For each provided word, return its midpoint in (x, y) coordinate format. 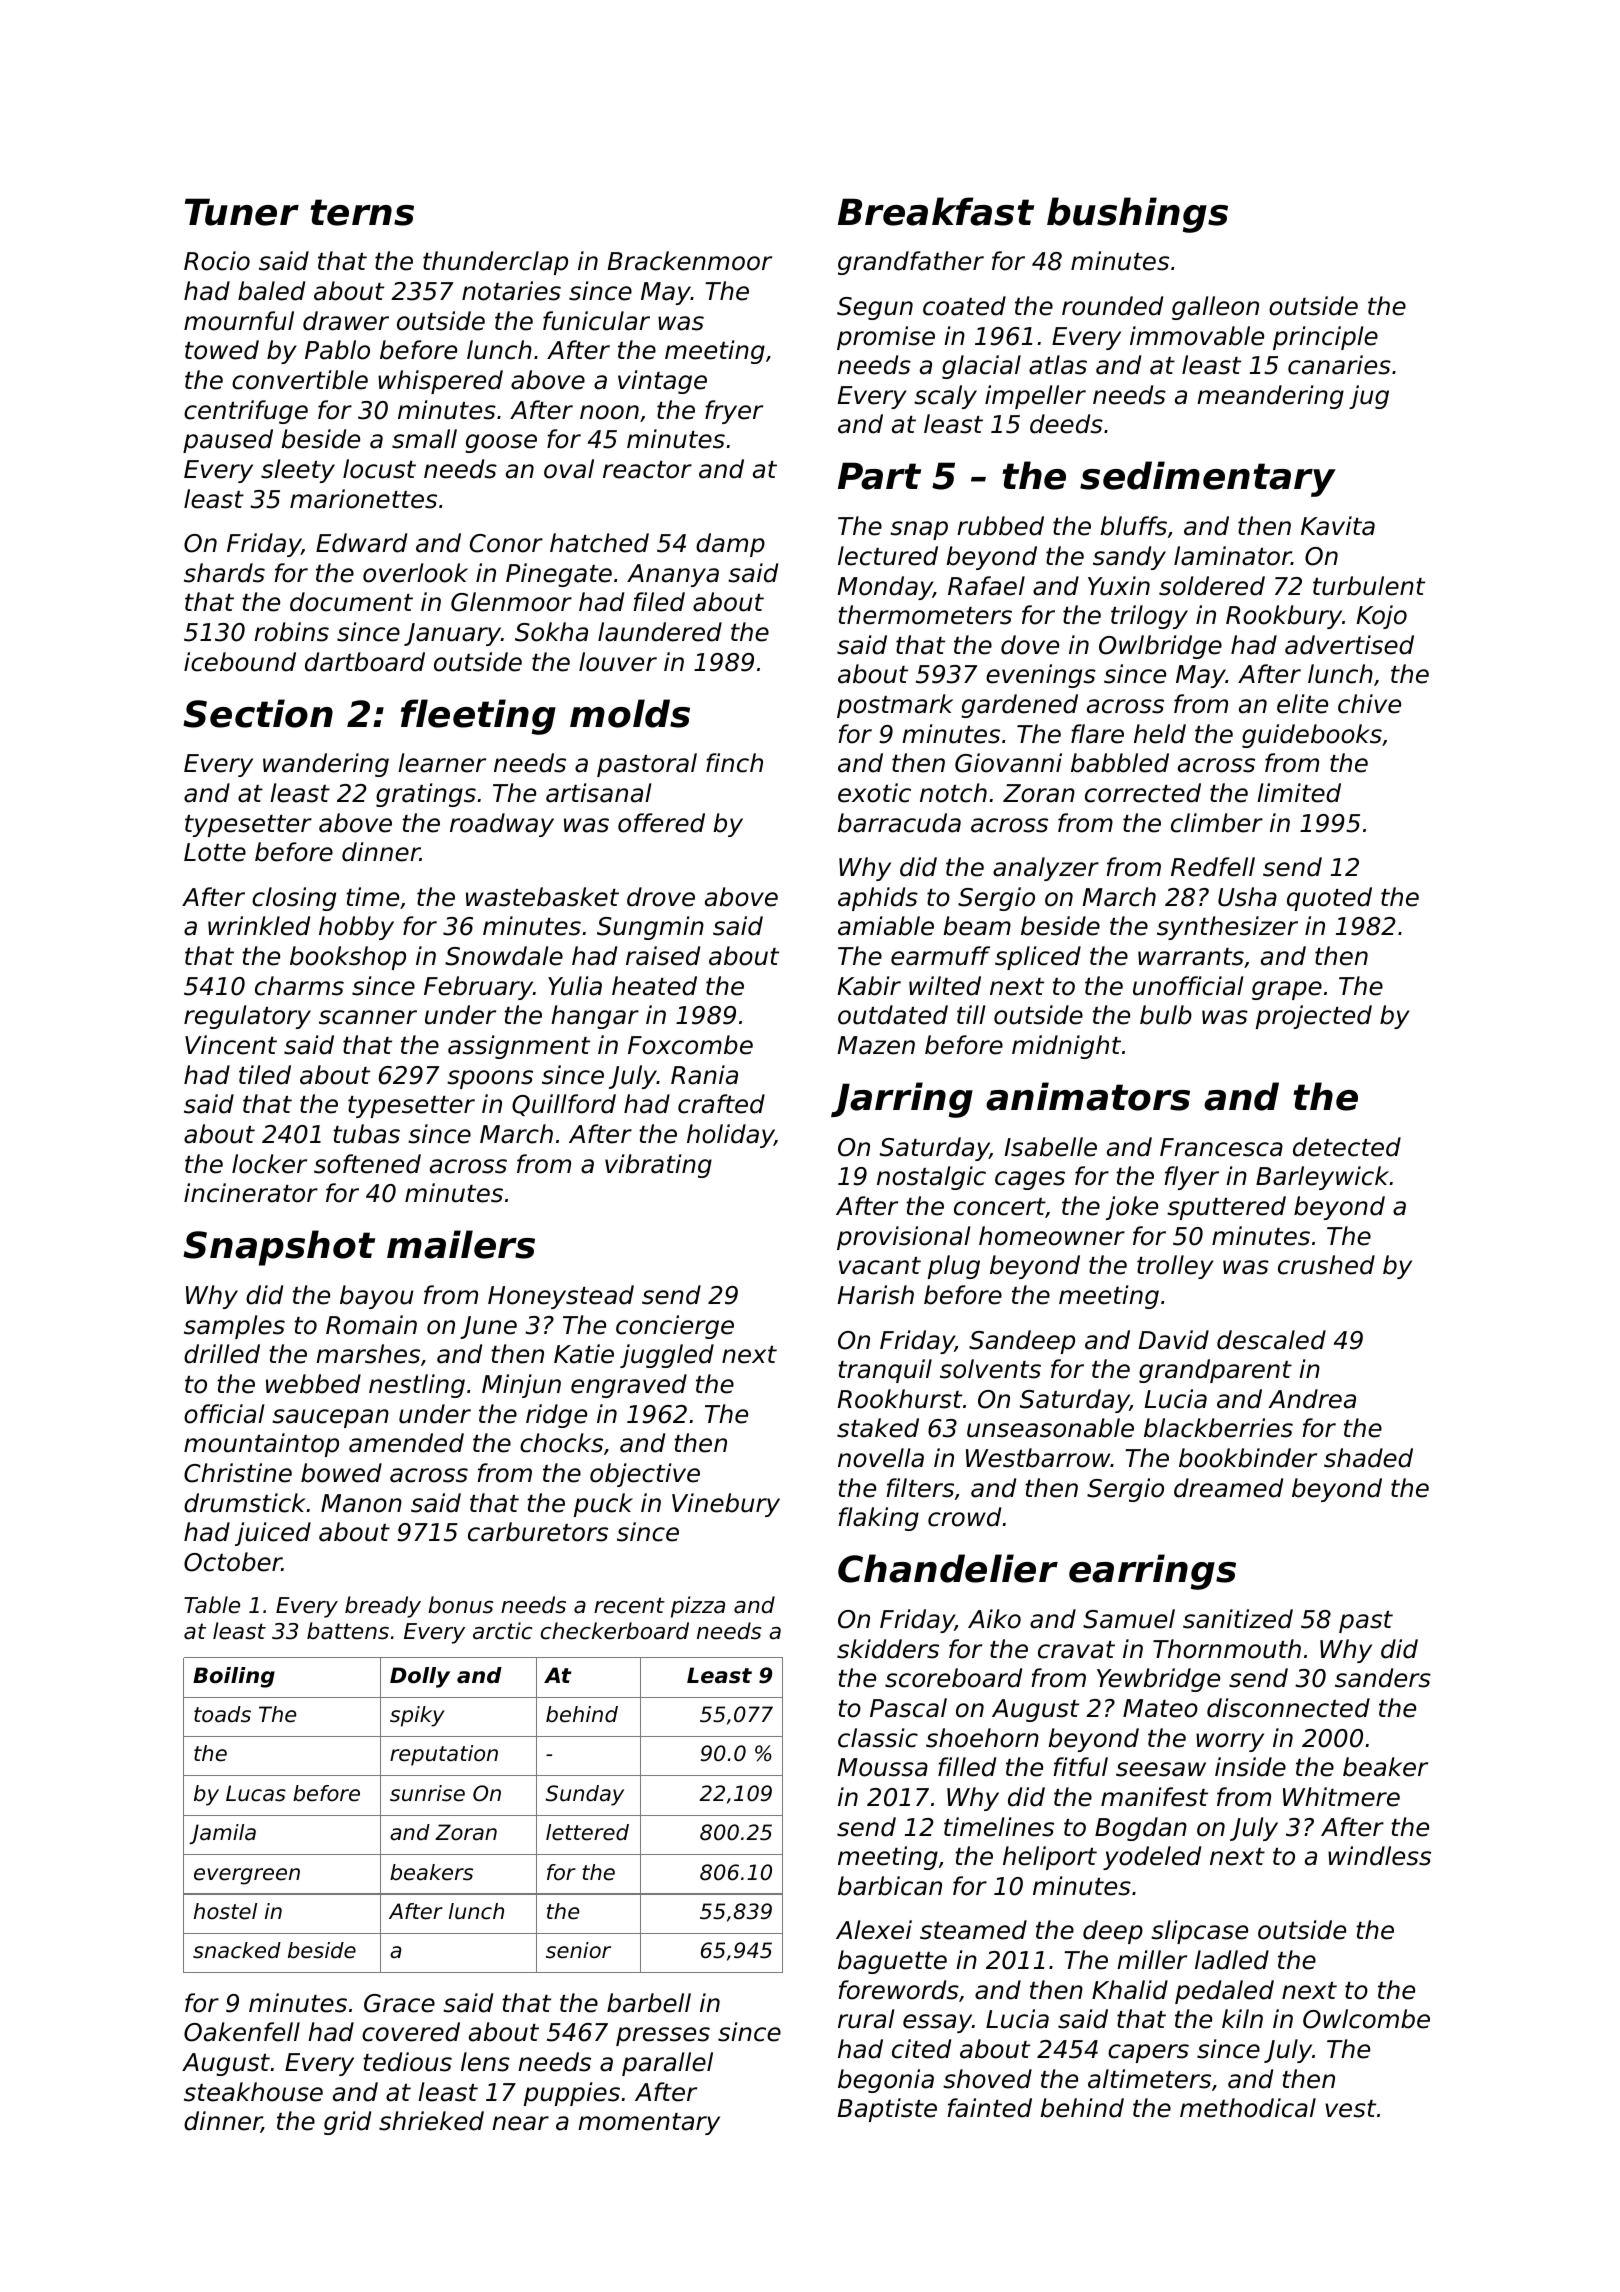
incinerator (251, 1193)
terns (362, 212)
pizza (698, 1607)
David (1174, 1340)
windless (1379, 1856)
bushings (1137, 215)
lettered (587, 1832)
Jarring (902, 1100)
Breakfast (936, 211)
